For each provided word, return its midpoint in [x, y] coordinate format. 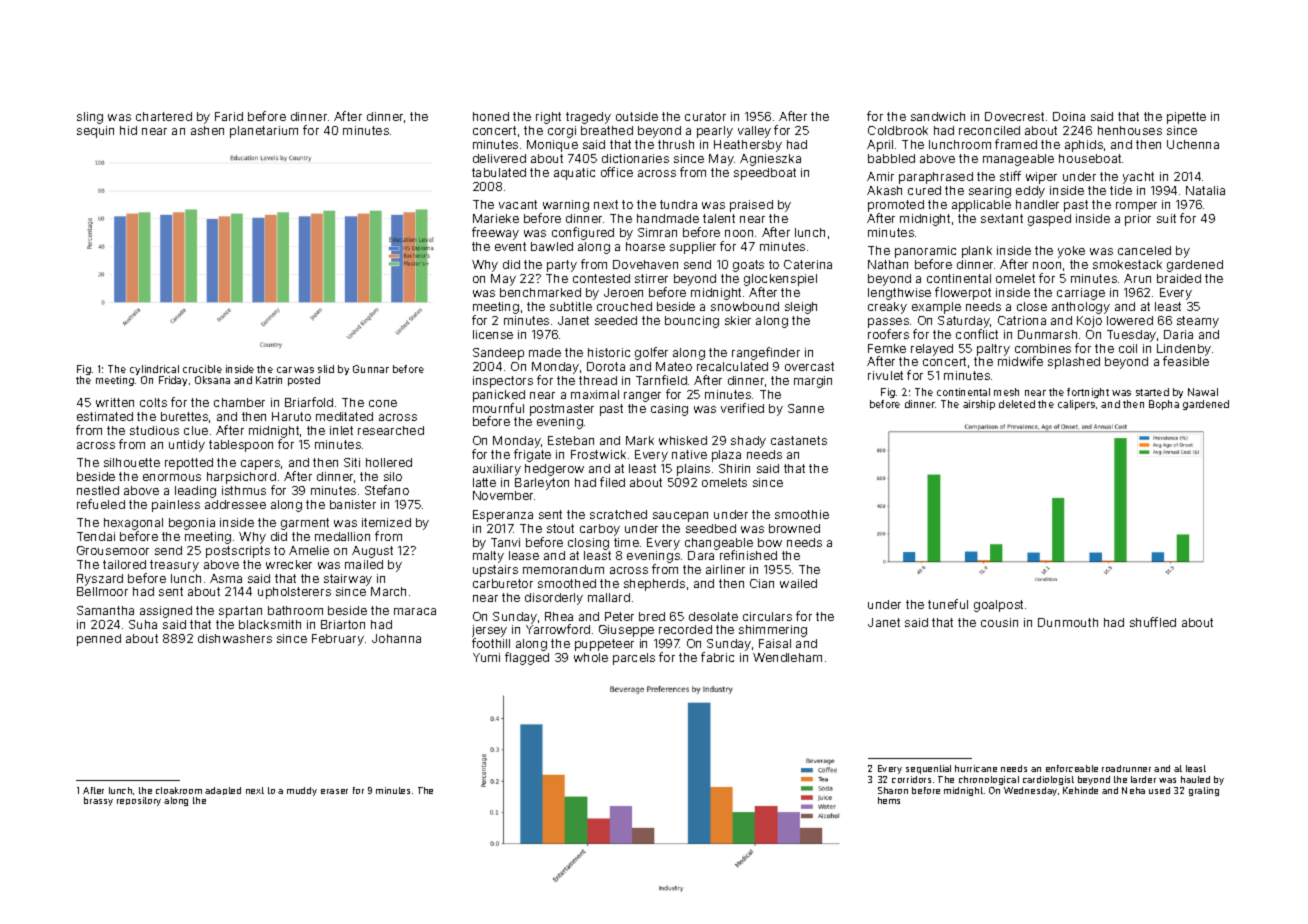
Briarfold [309, 402]
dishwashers [235, 638]
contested [601, 278]
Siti [352, 462]
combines [1043, 348]
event [510, 246]
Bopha [1164, 405]
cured [924, 190]
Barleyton [542, 484]
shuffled [1153, 622]
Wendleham [787, 657]
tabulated [499, 172]
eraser [334, 791]
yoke [1071, 252]
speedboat [765, 174]
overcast [809, 366]
